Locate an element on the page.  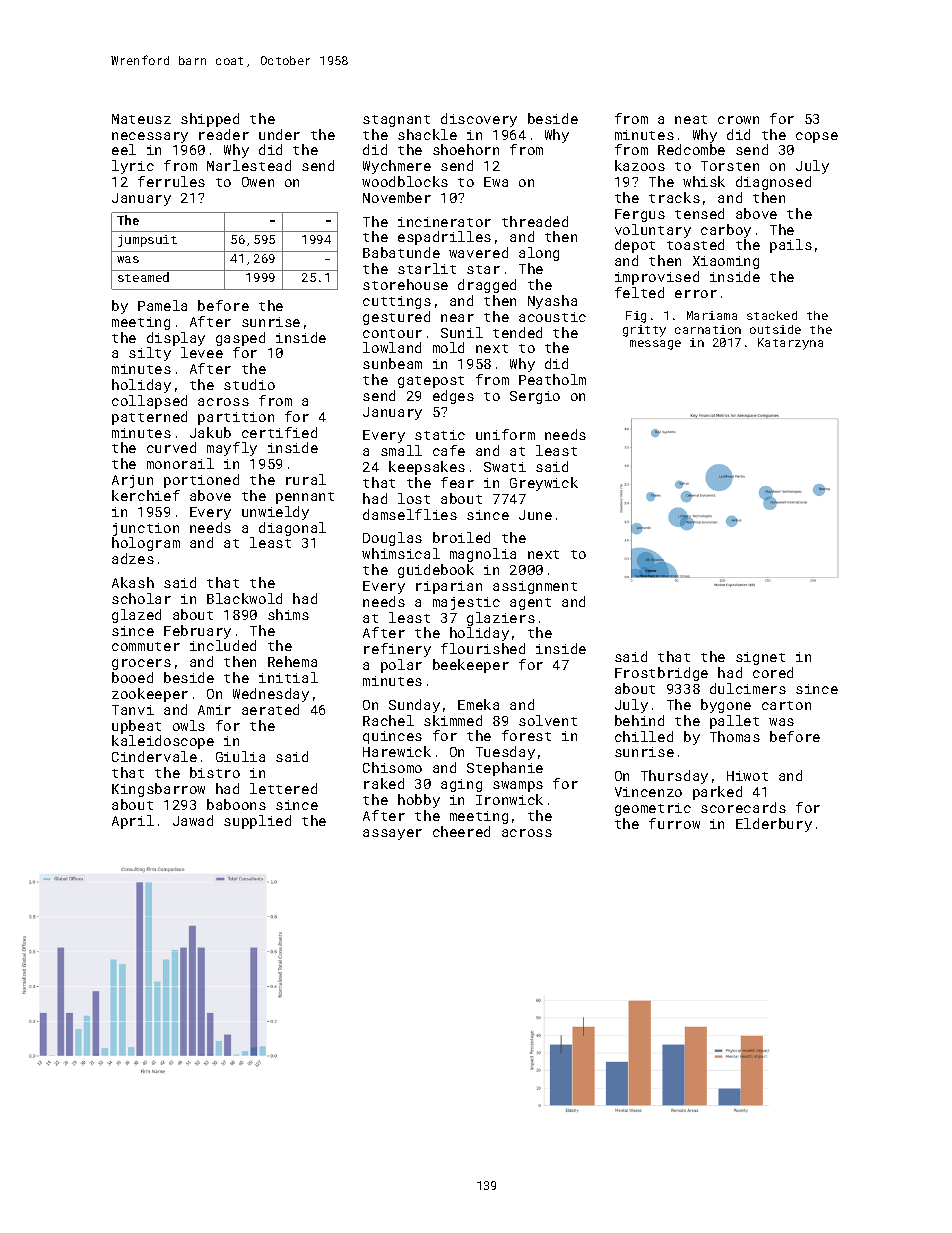
copse is located at coordinates (817, 137).
